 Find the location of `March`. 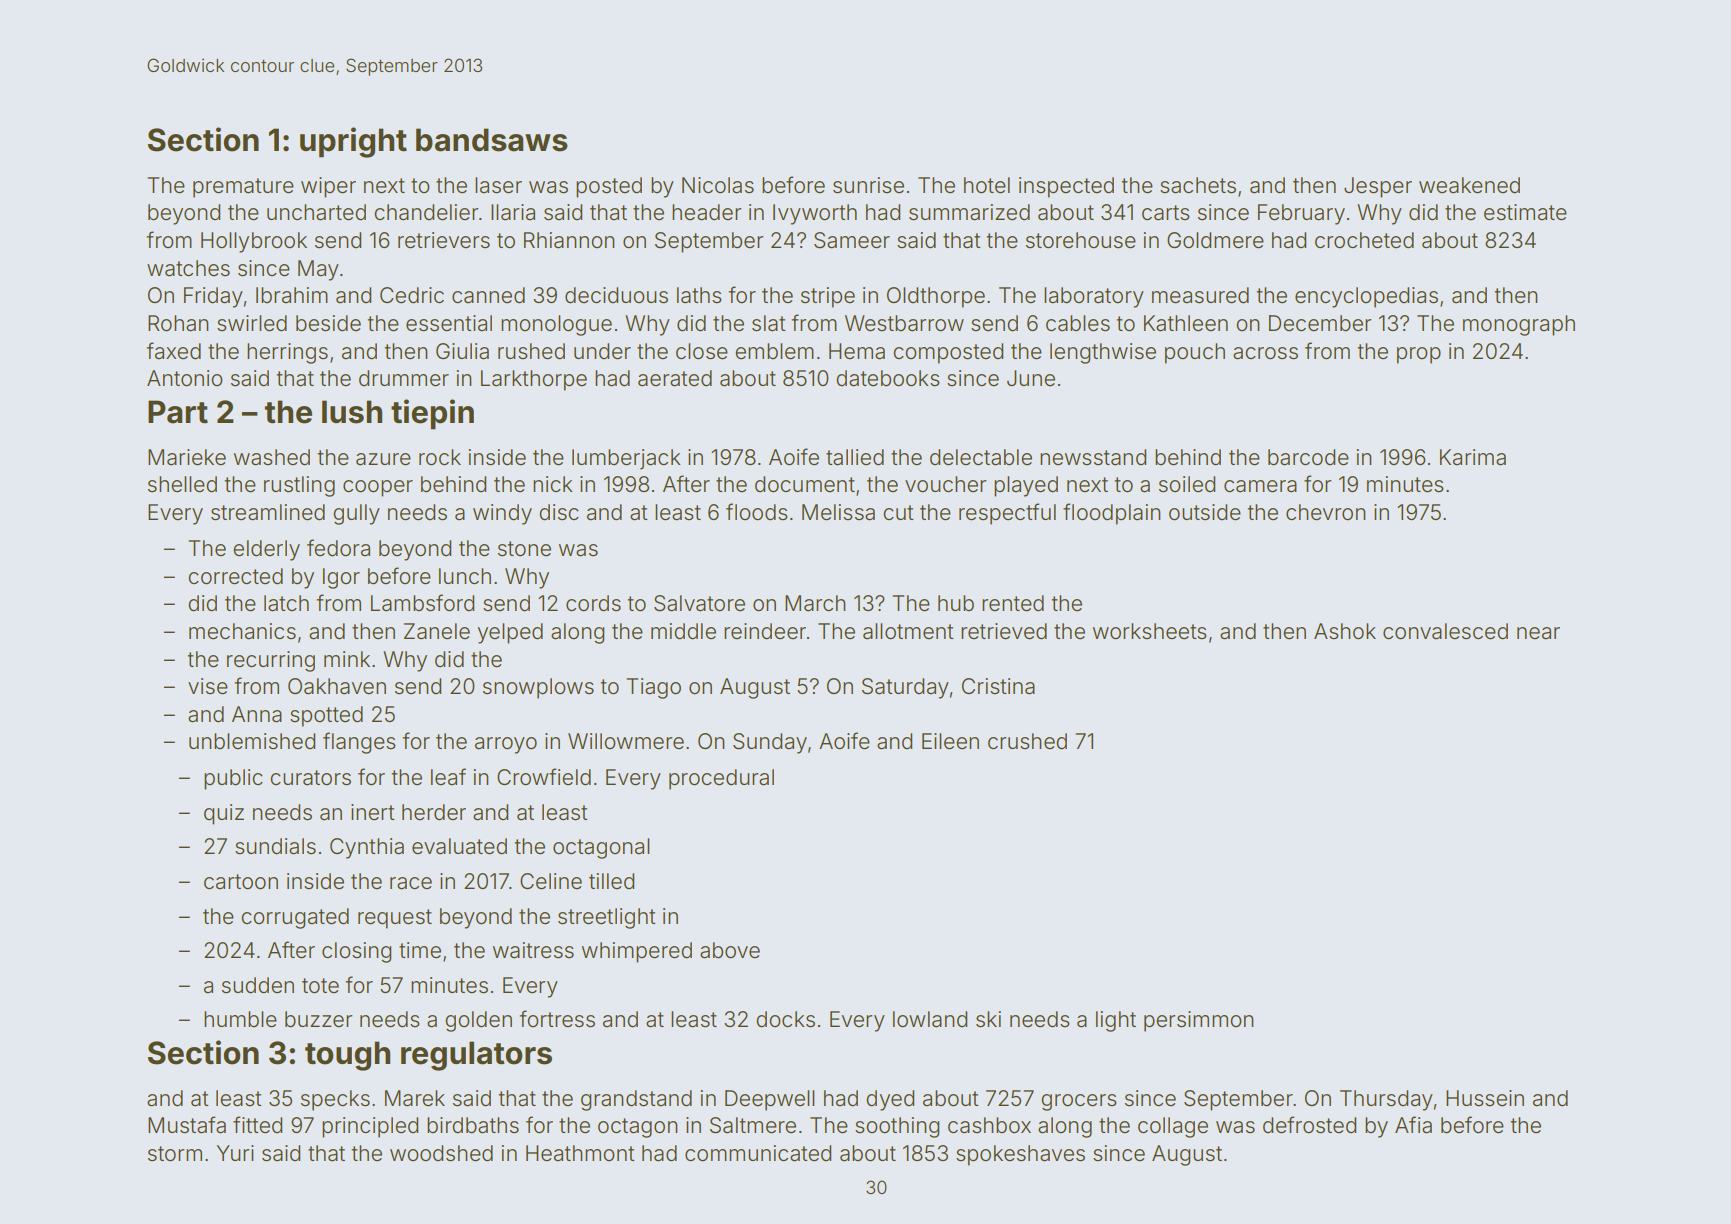

March is located at coordinates (815, 603).
